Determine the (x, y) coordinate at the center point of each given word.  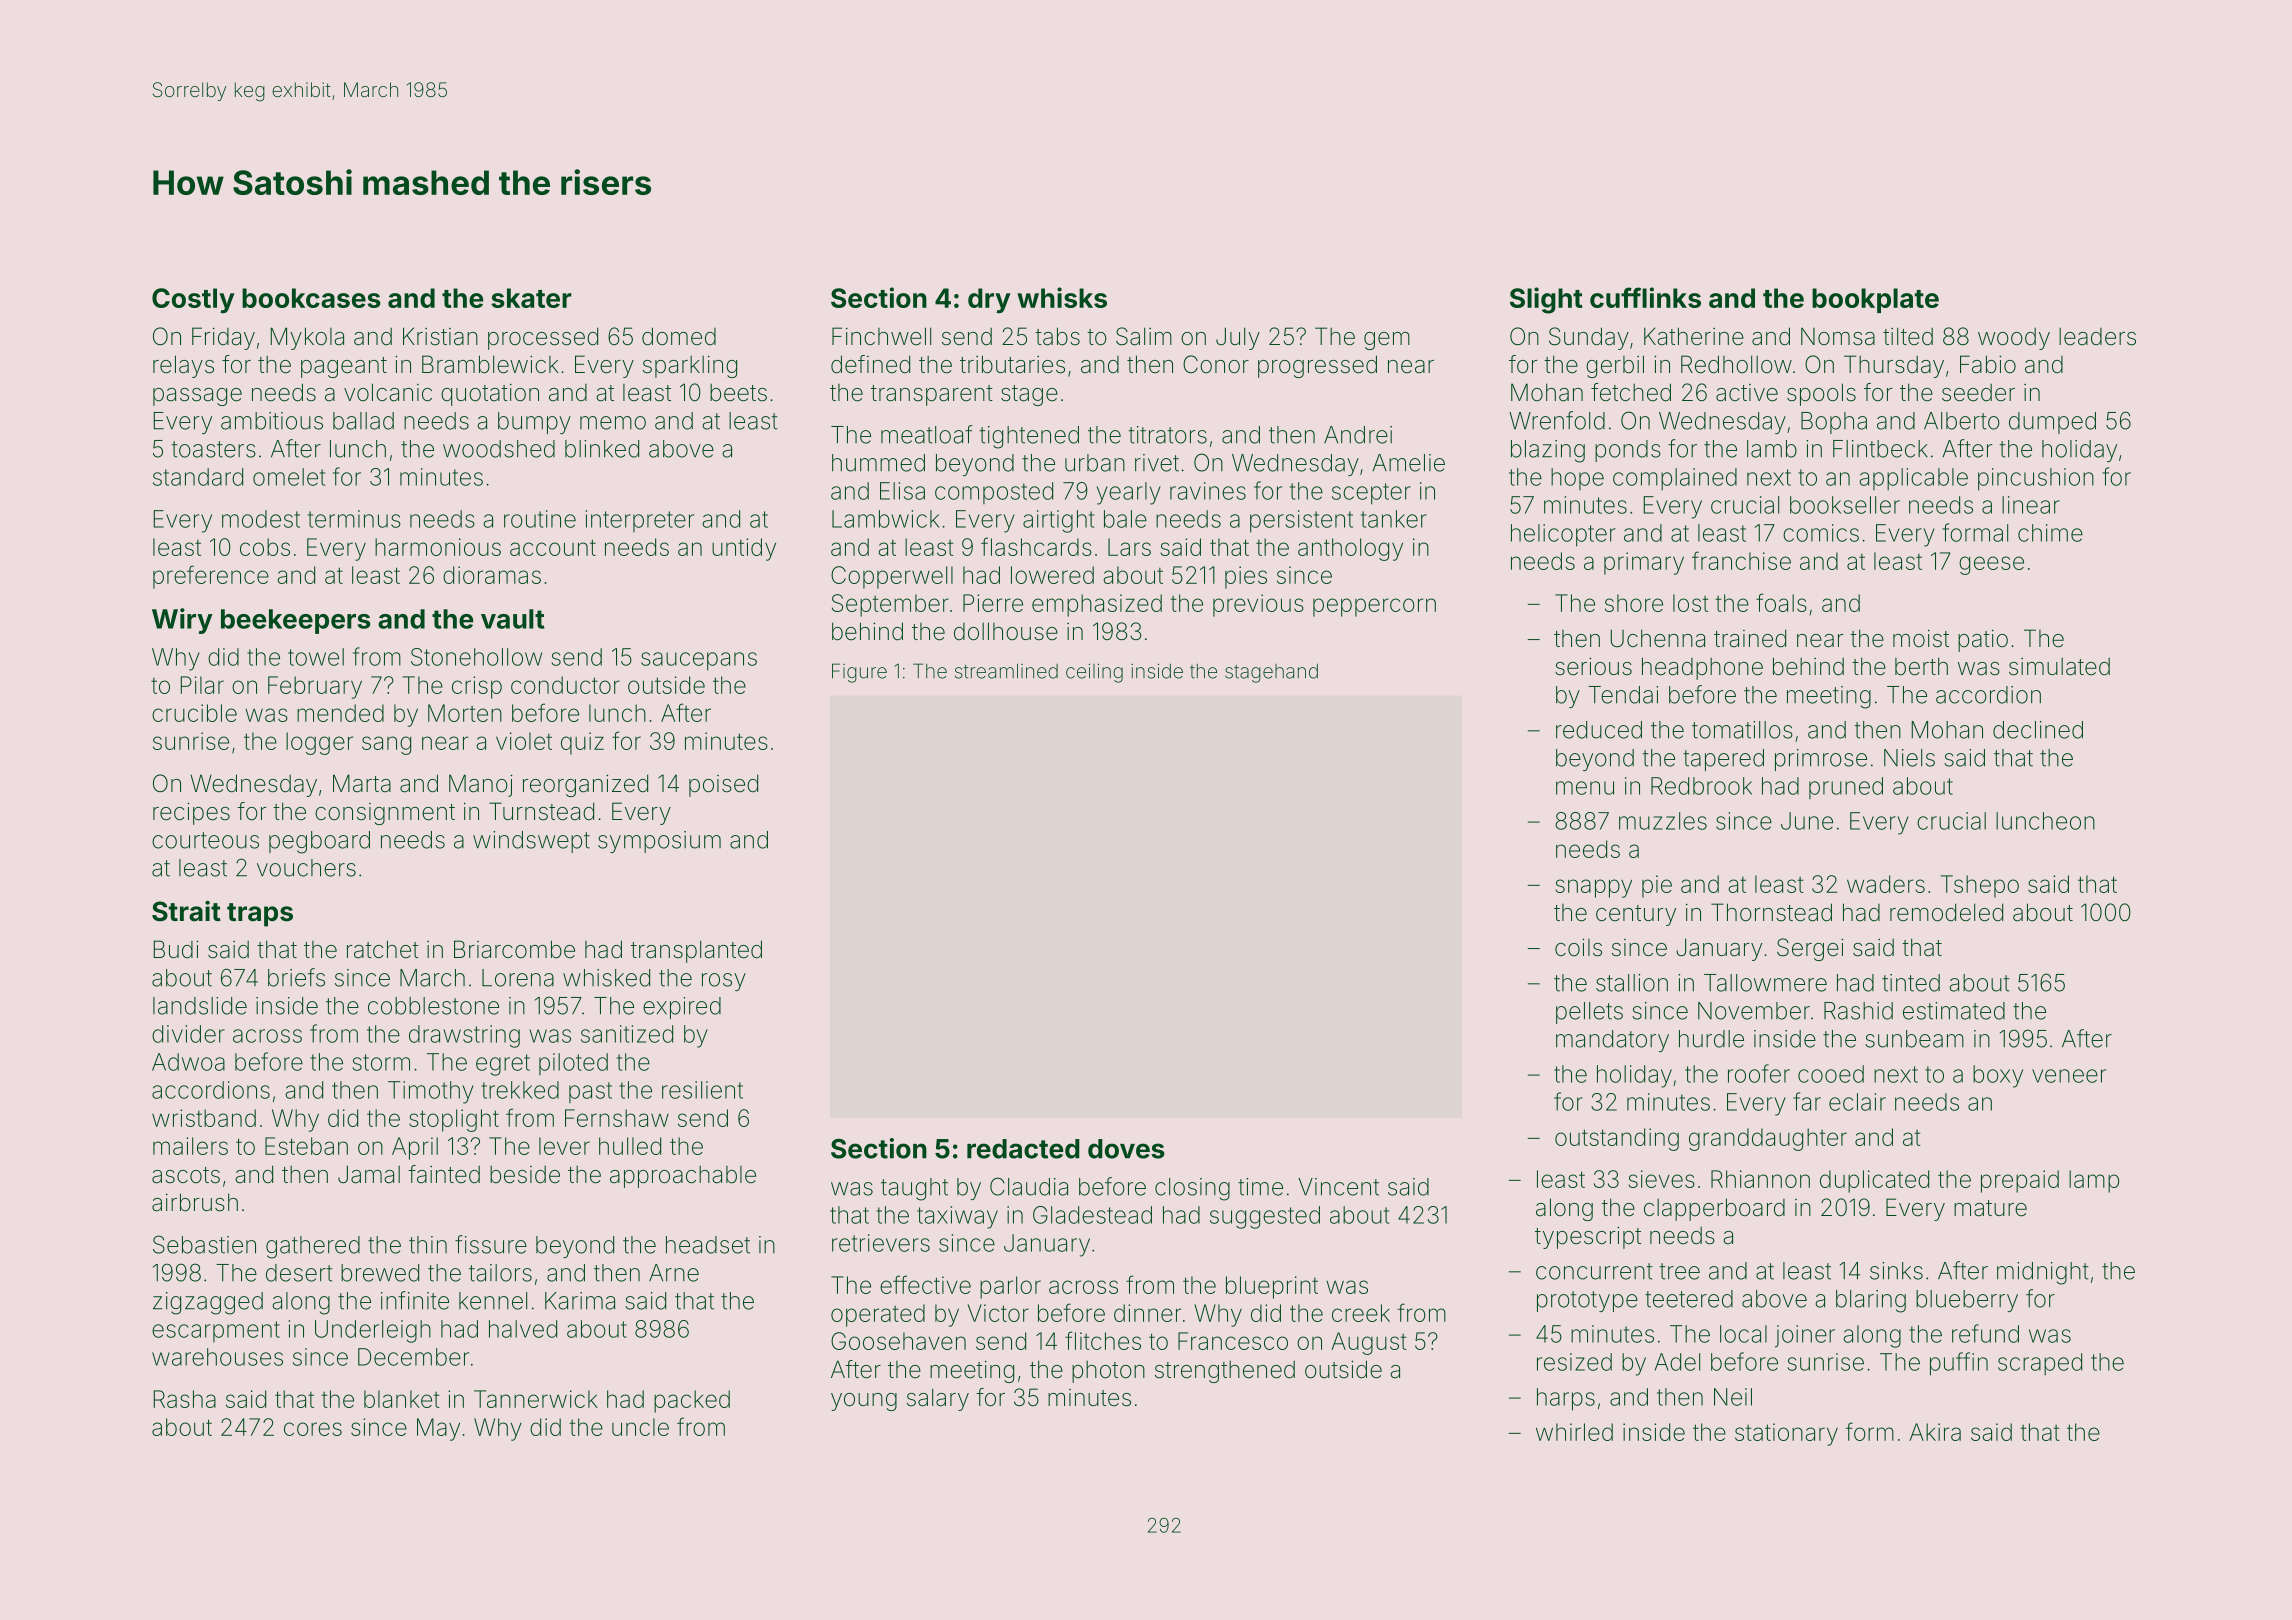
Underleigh (373, 1331)
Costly (193, 300)
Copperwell (892, 577)
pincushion (2036, 479)
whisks (1062, 297)
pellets (1589, 1013)
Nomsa (1838, 337)
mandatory (1612, 1041)
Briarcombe (514, 949)
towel (316, 657)
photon (1108, 1372)
